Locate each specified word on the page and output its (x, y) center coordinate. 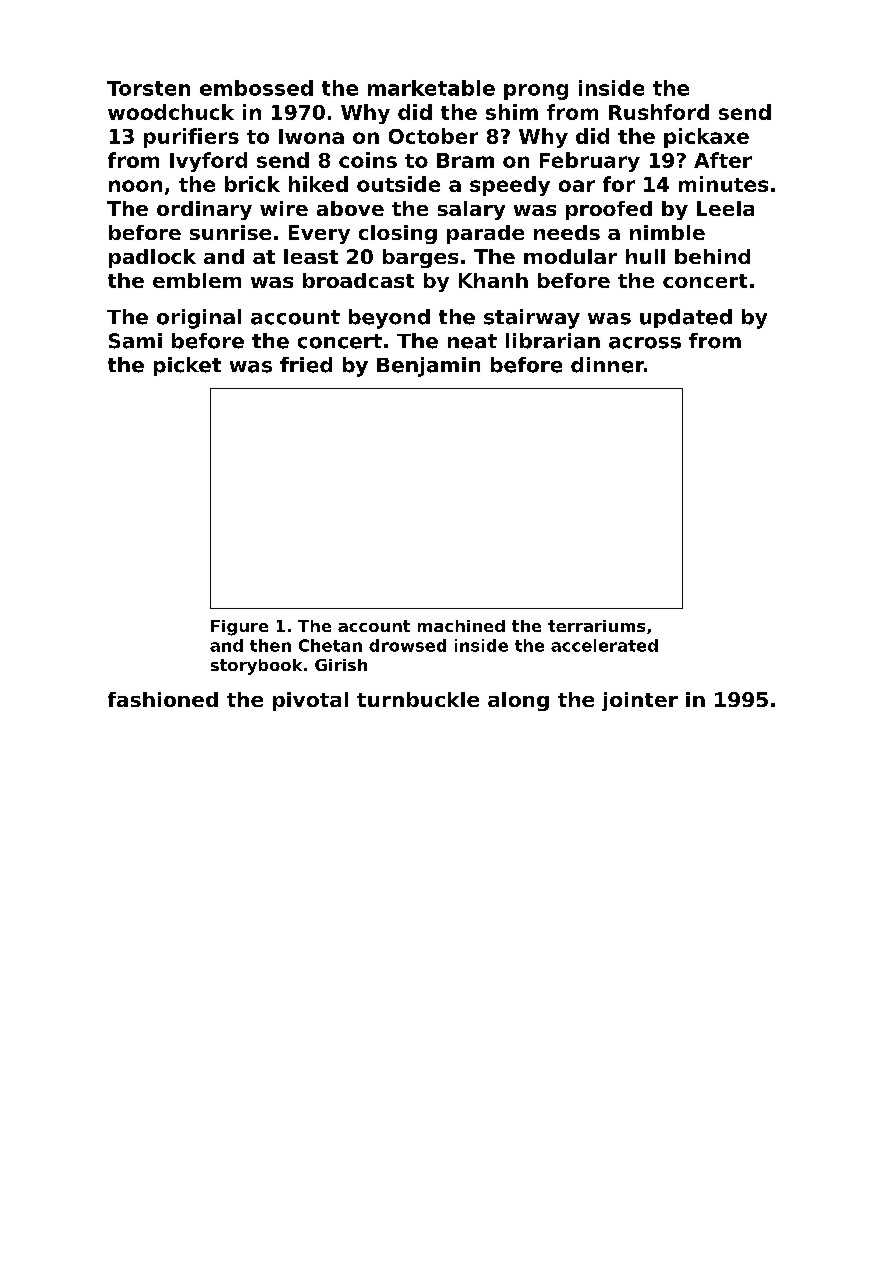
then (270, 645)
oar (577, 186)
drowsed (407, 645)
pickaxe (706, 138)
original (199, 319)
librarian (553, 341)
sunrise (230, 232)
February (590, 162)
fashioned (163, 699)
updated (686, 318)
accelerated (604, 645)
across (645, 343)
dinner (607, 365)
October (433, 136)
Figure (239, 628)
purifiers (191, 138)
